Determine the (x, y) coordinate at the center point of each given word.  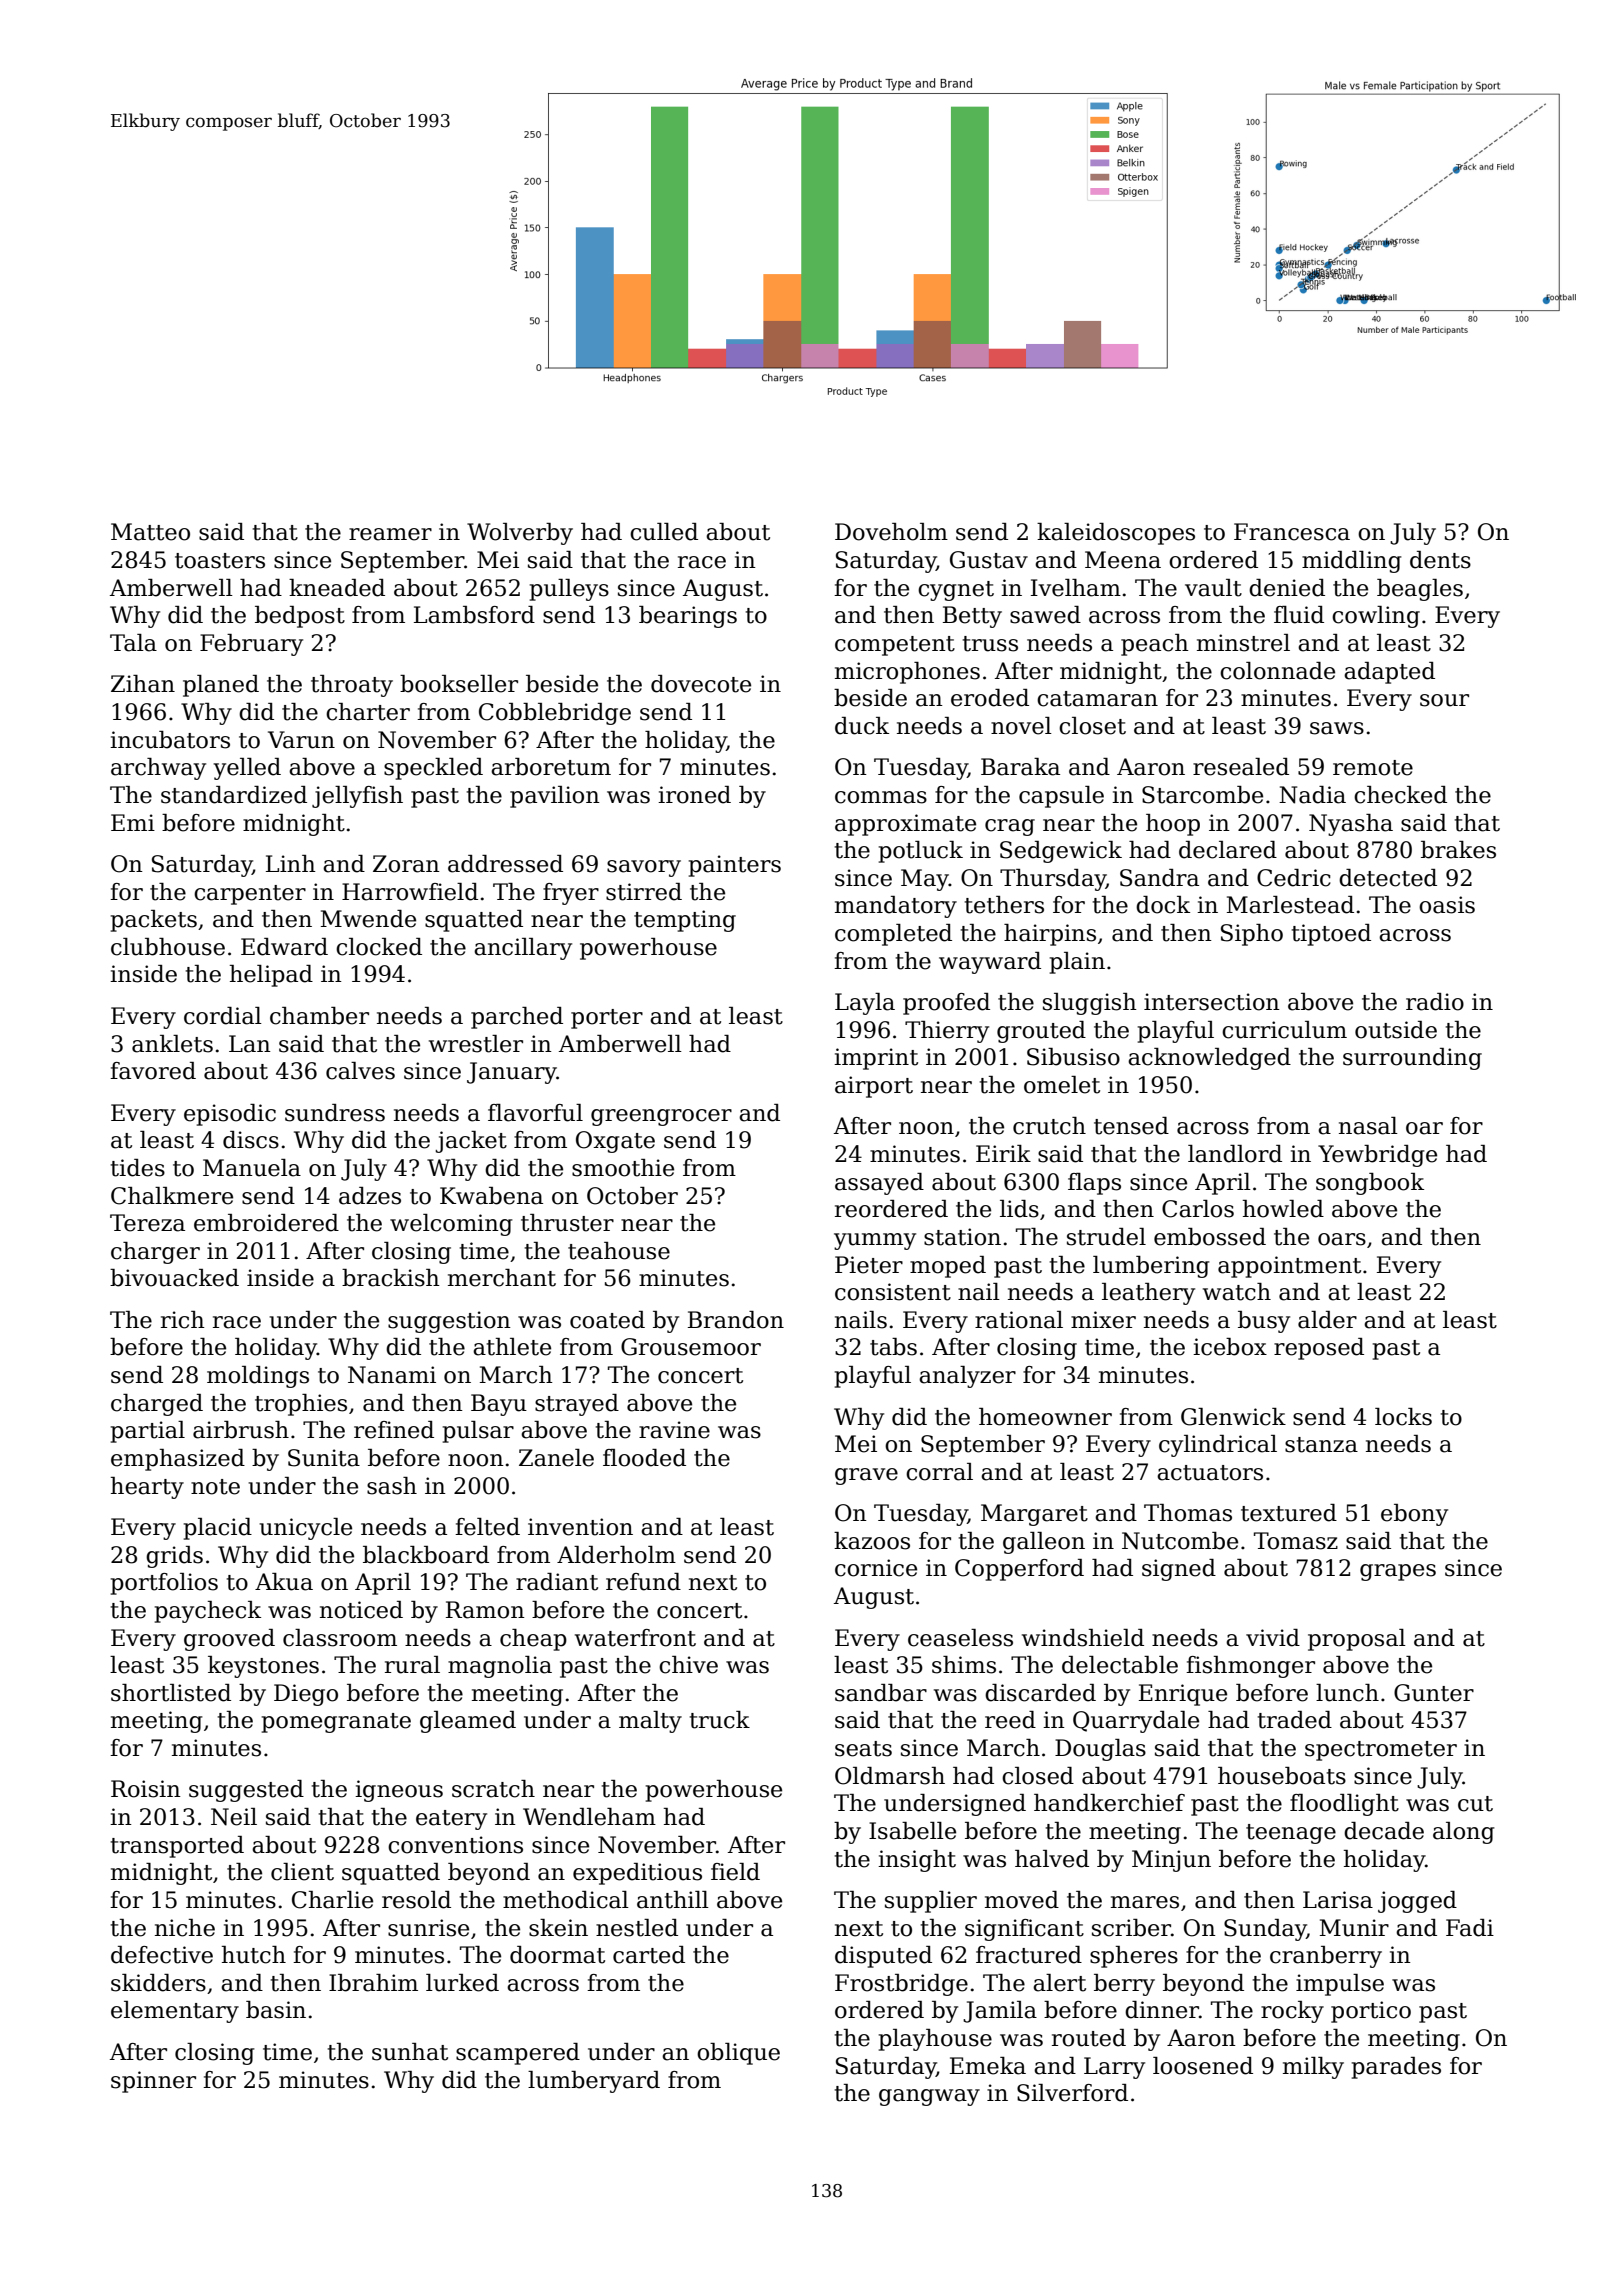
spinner (153, 2082)
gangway (929, 2097)
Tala (133, 643)
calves (360, 1071)
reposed (1319, 1349)
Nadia (1312, 795)
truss (990, 644)
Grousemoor (691, 1347)
